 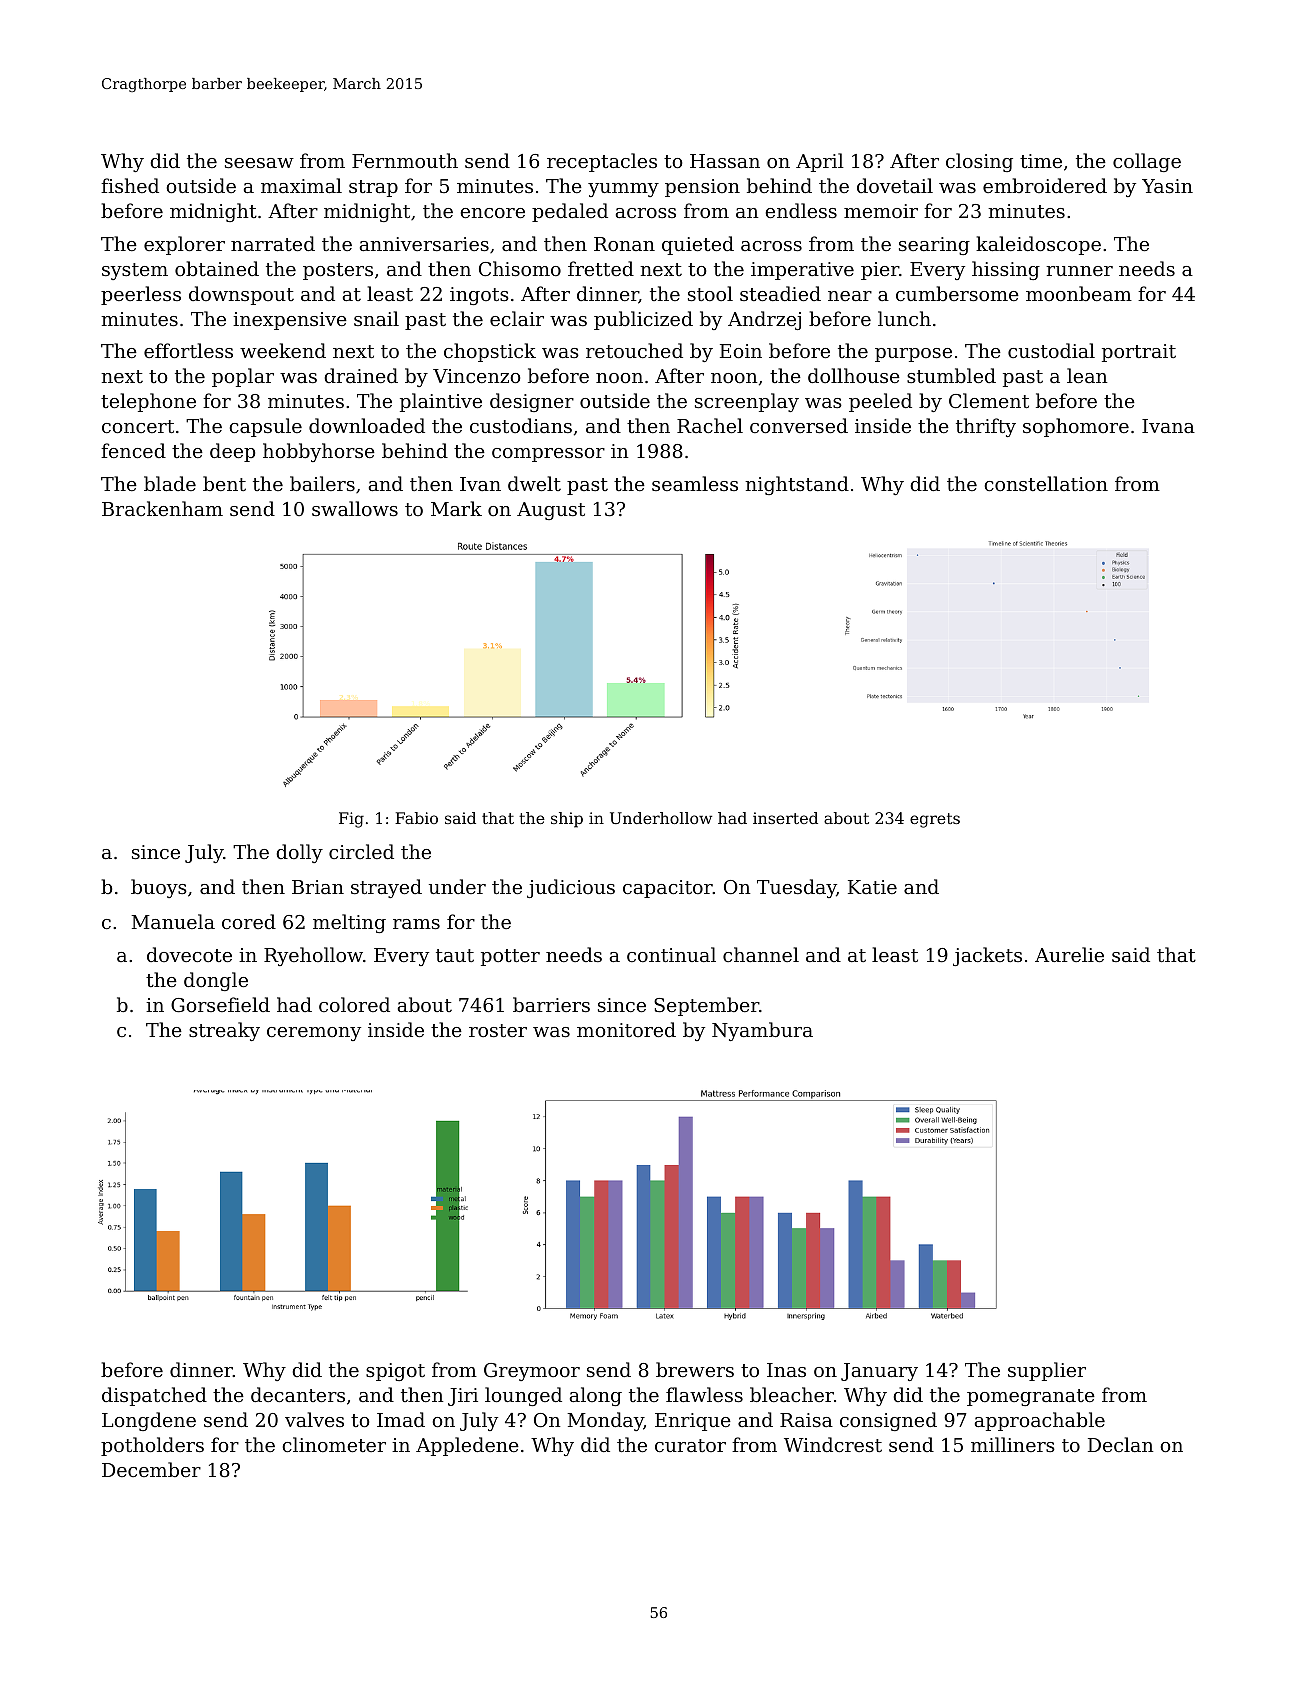 I want to click on sophomore, so click(x=1076, y=427).
